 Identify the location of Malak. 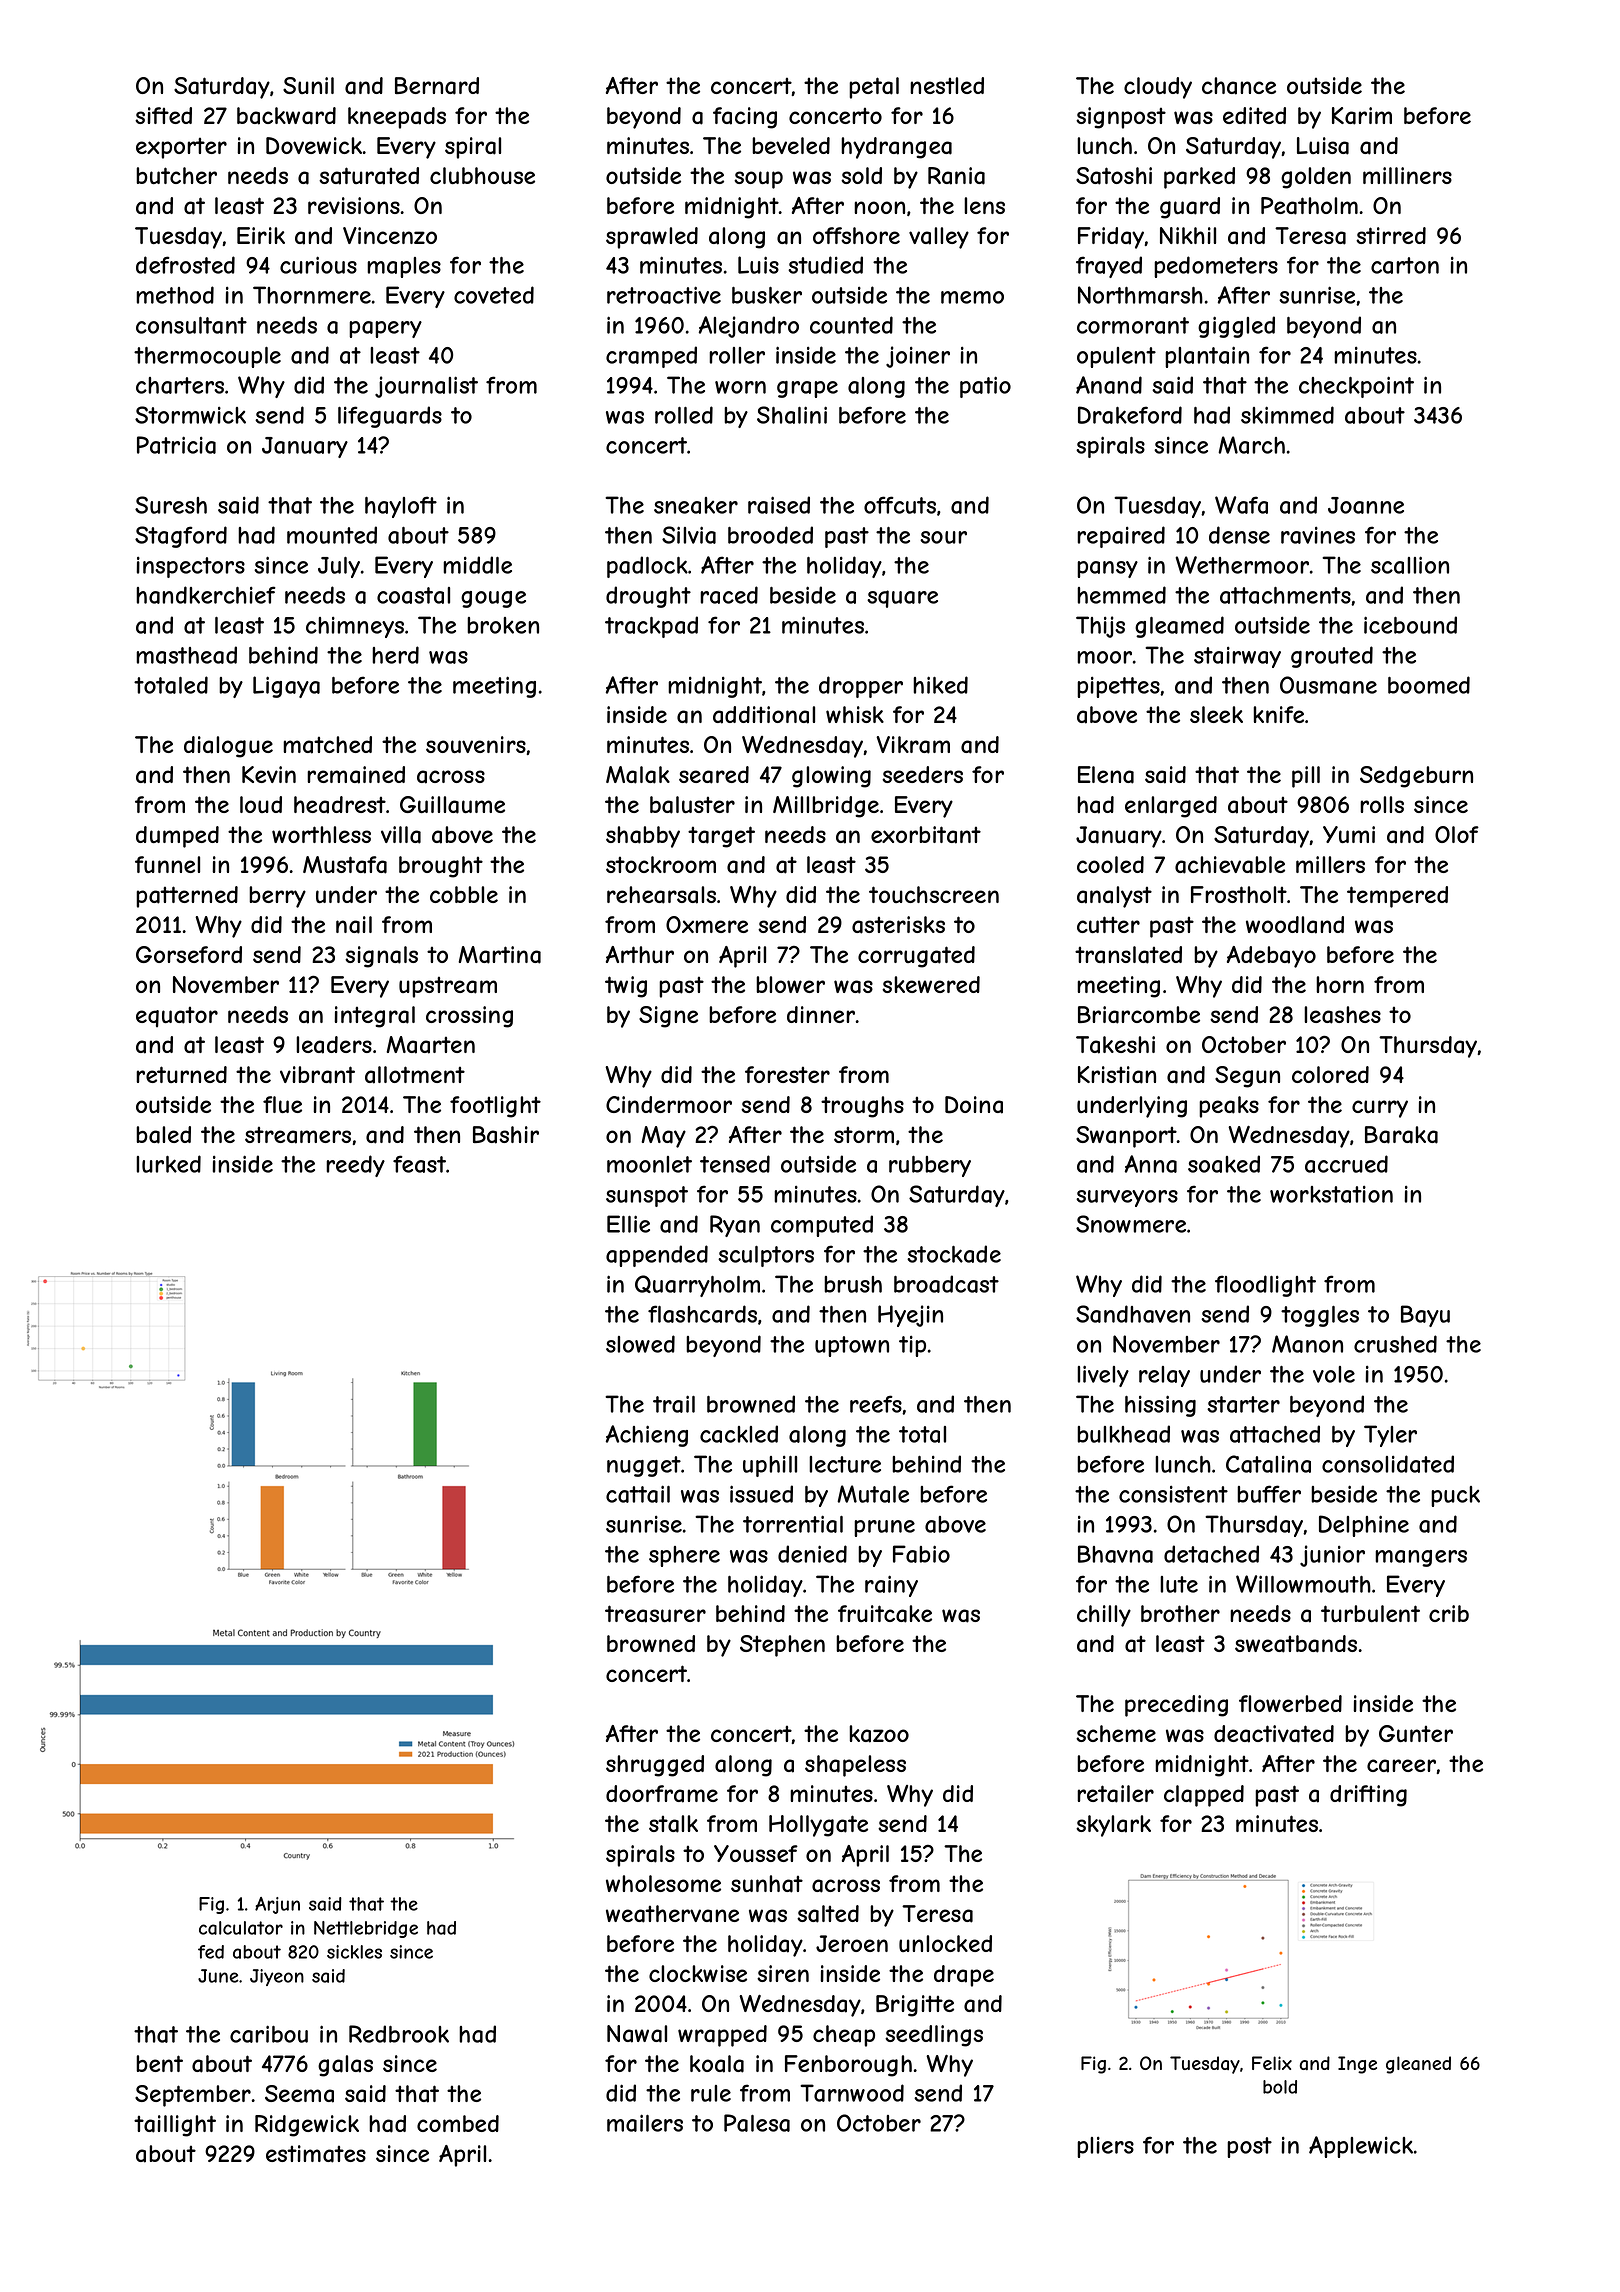
(638, 775).
